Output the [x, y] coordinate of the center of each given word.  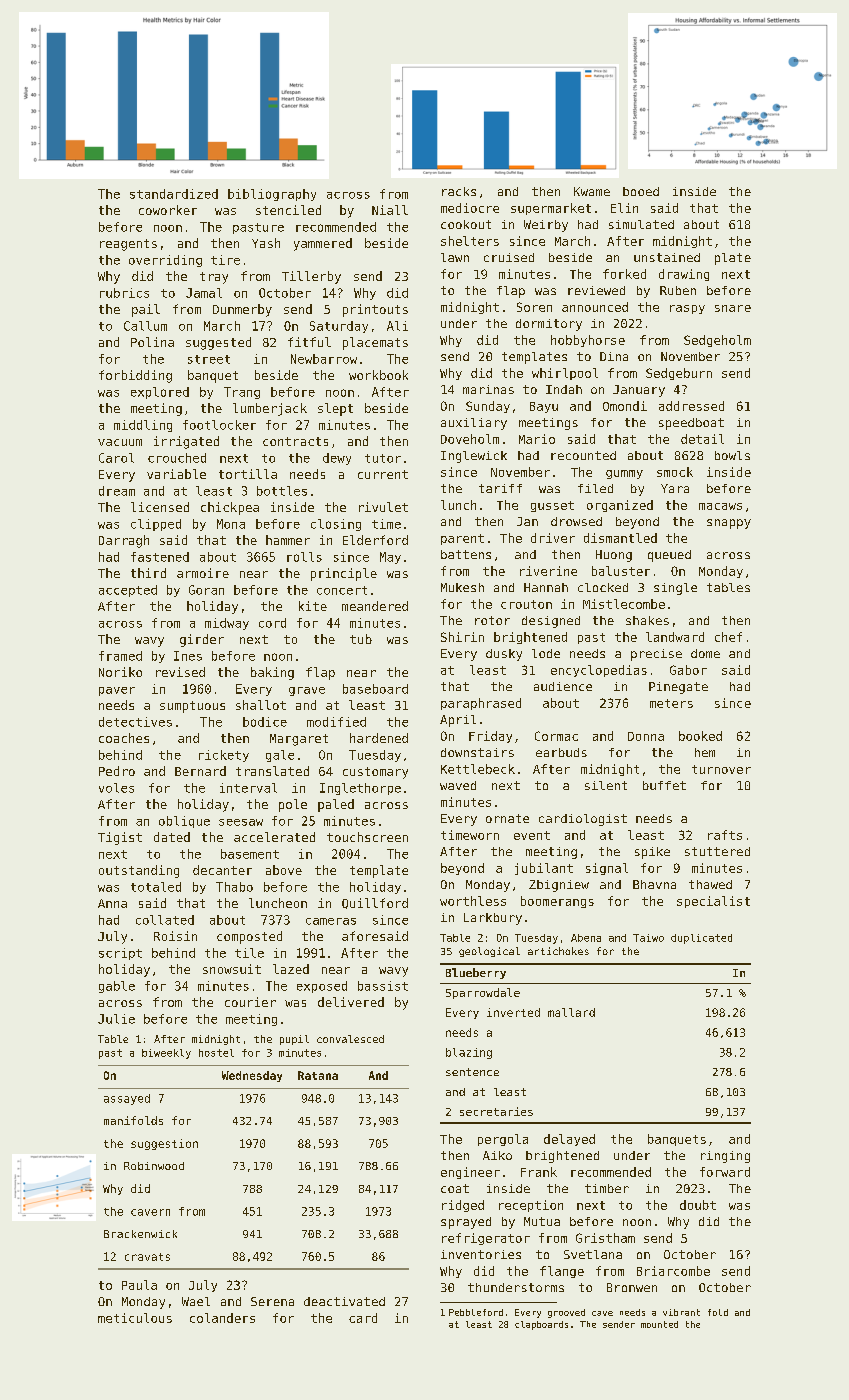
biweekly [166, 1054]
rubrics [124, 293]
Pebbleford [476, 1312]
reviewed [596, 290]
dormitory [549, 325]
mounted [659, 1324]
